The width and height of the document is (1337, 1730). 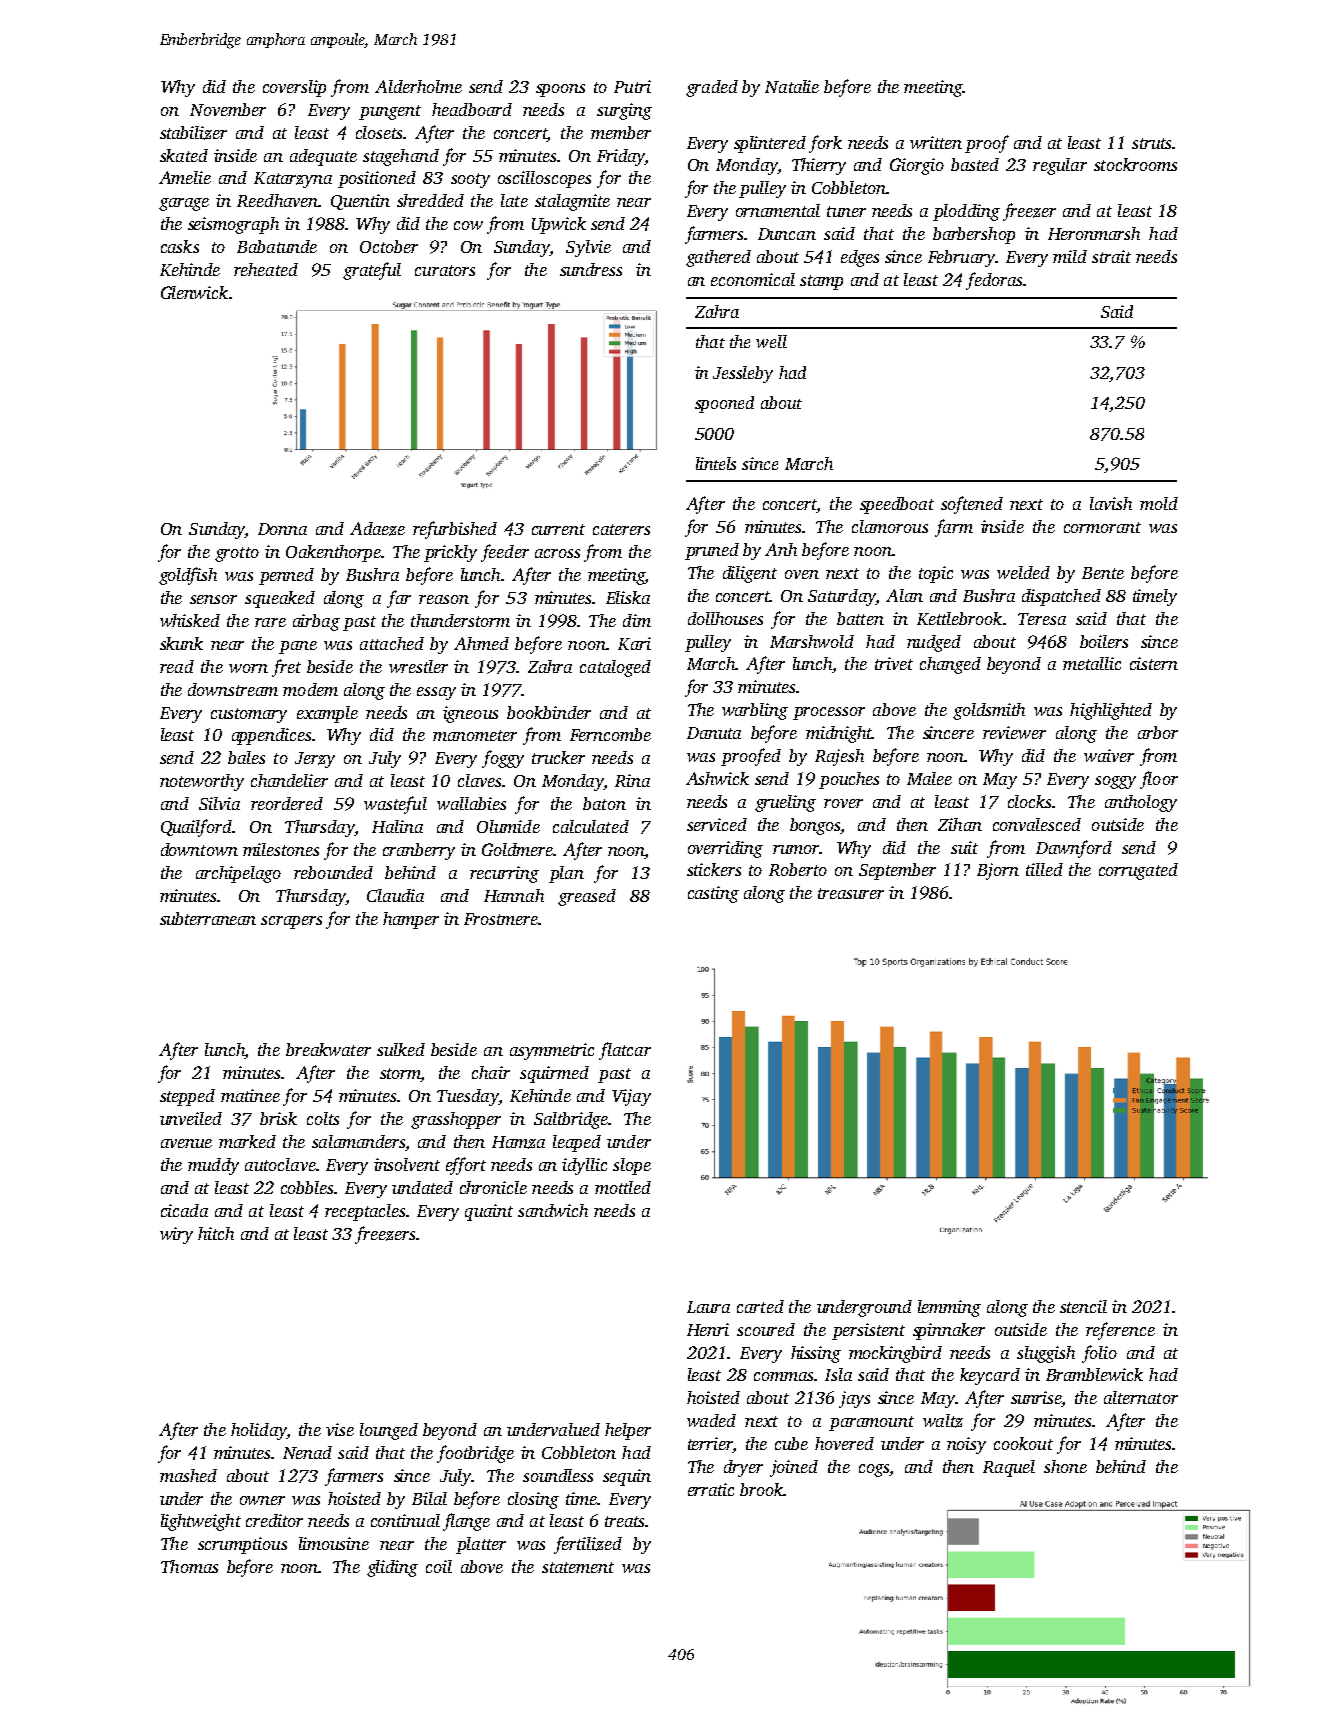 I want to click on Goldmere, so click(x=517, y=849).
